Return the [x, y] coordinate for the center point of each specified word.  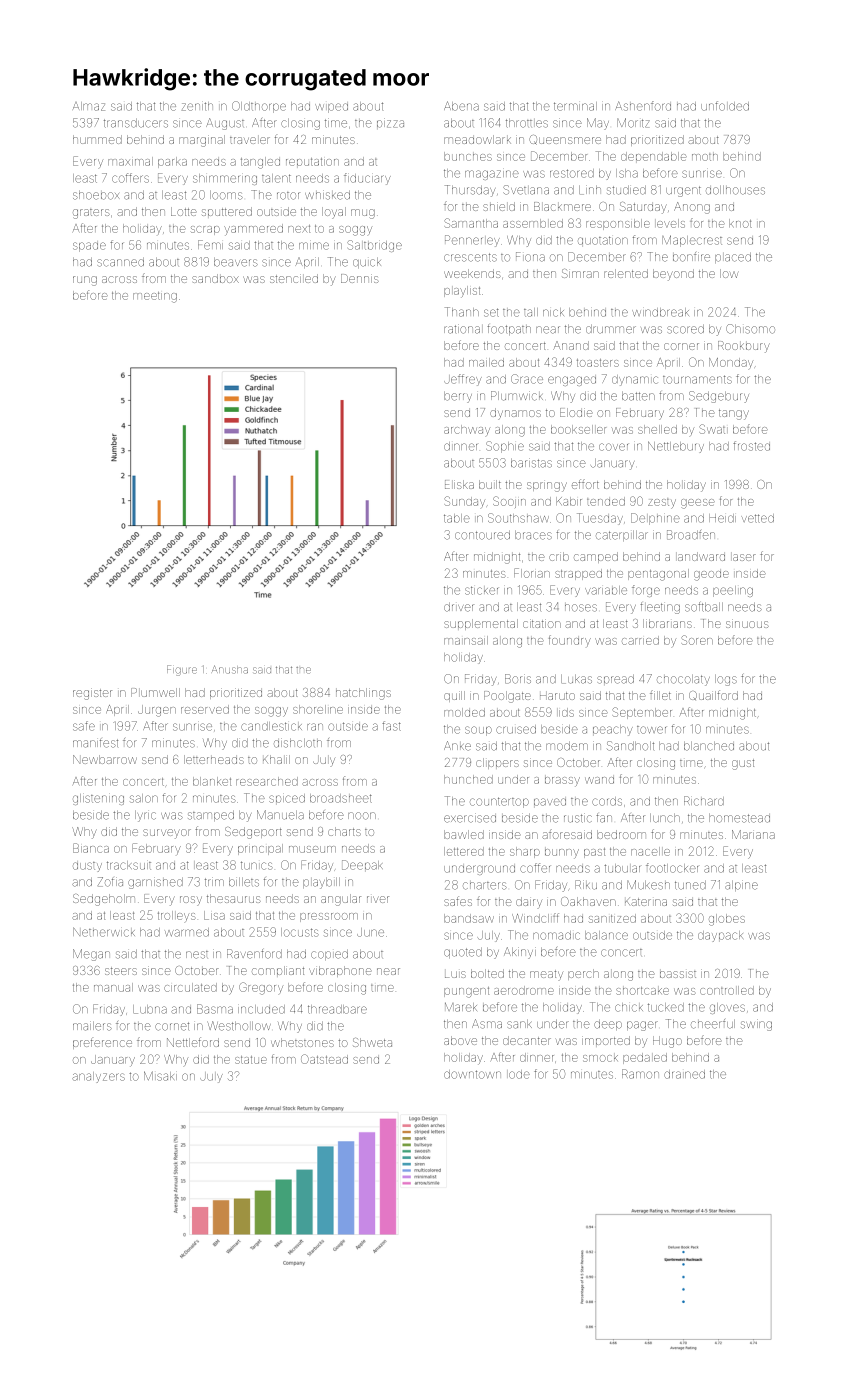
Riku [586, 885]
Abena [461, 106]
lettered [464, 851]
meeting [155, 297]
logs [726, 680]
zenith [197, 106]
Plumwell [155, 692]
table [457, 518]
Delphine [655, 519]
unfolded [725, 106]
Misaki [160, 1076]
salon [144, 798]
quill [454, 696]
